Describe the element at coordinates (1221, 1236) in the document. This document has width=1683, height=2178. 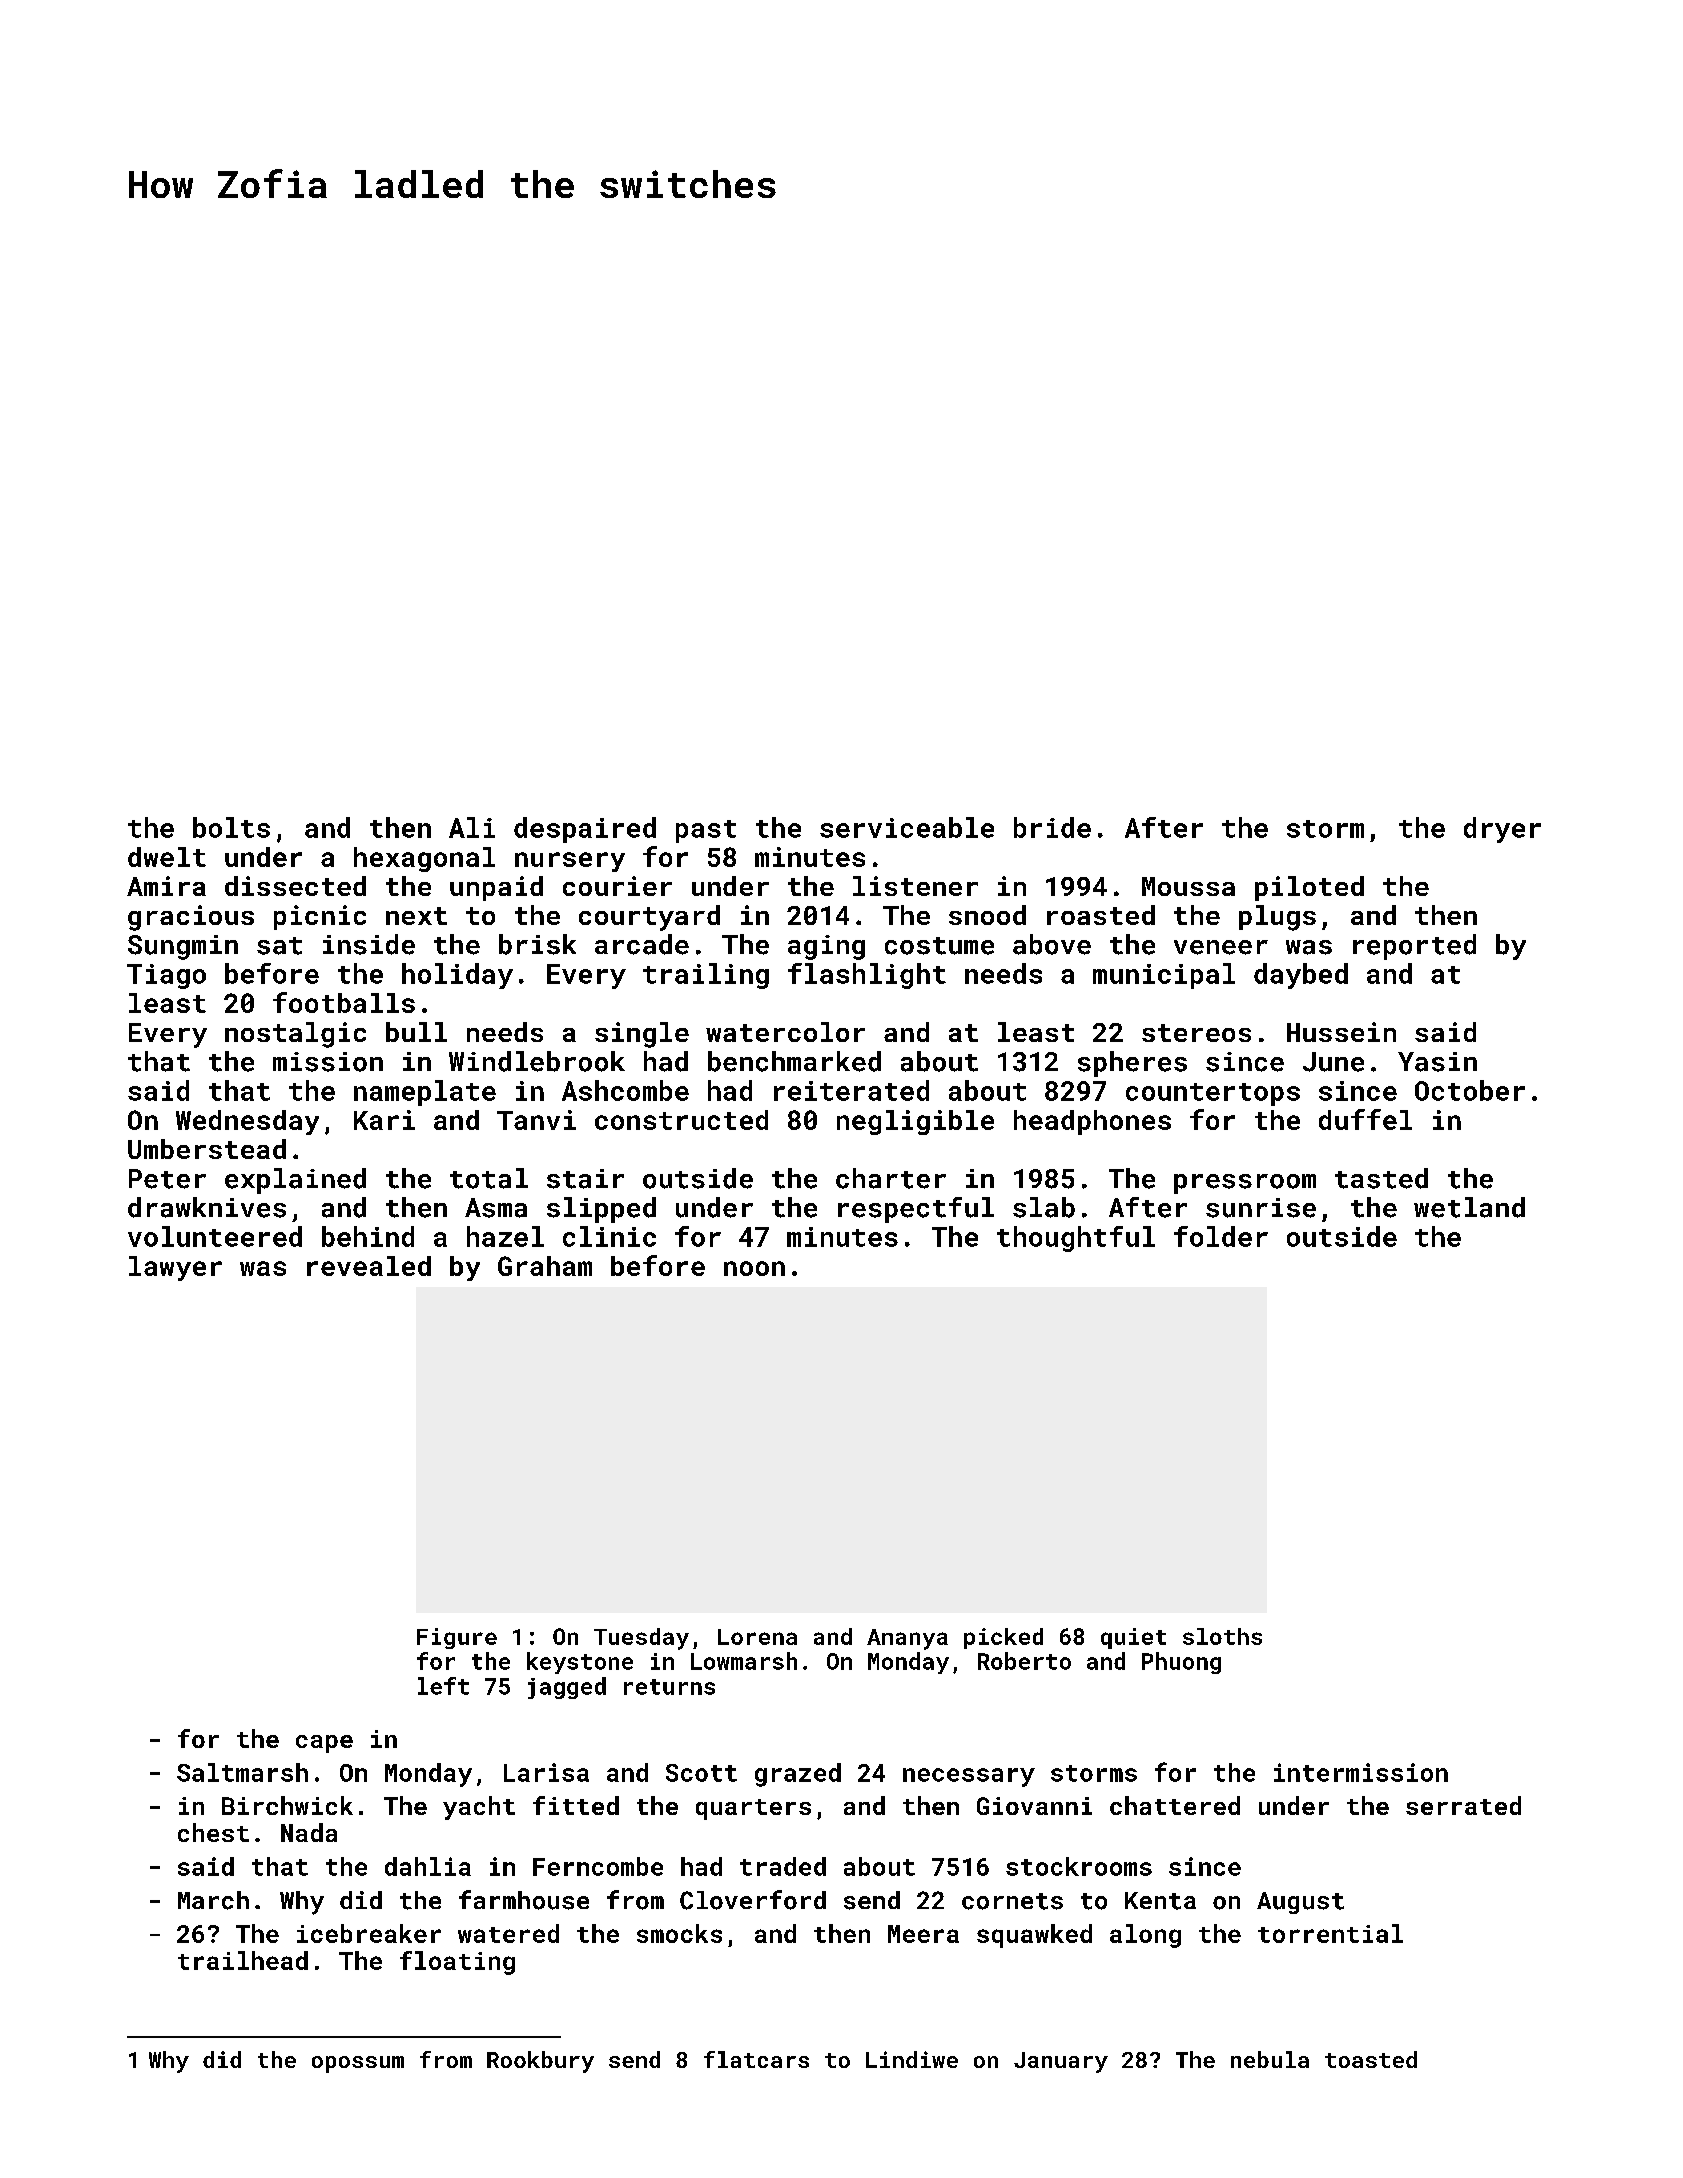
I see `folder` at that location.
